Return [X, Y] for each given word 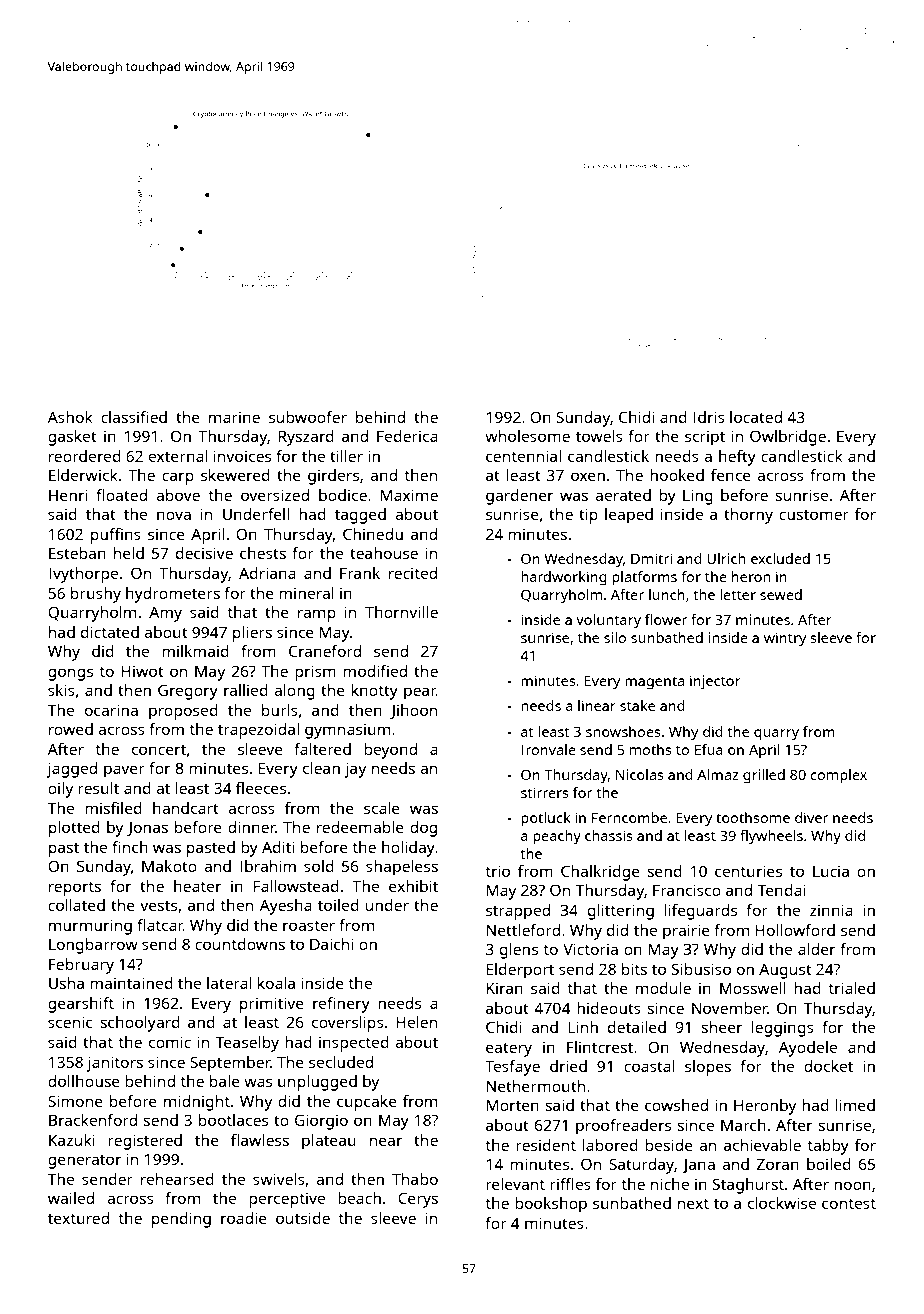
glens [519, 951]
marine [234, 417]
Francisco [687, 890]
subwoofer [308, 417]
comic [170, 1042]
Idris [709, 417]
